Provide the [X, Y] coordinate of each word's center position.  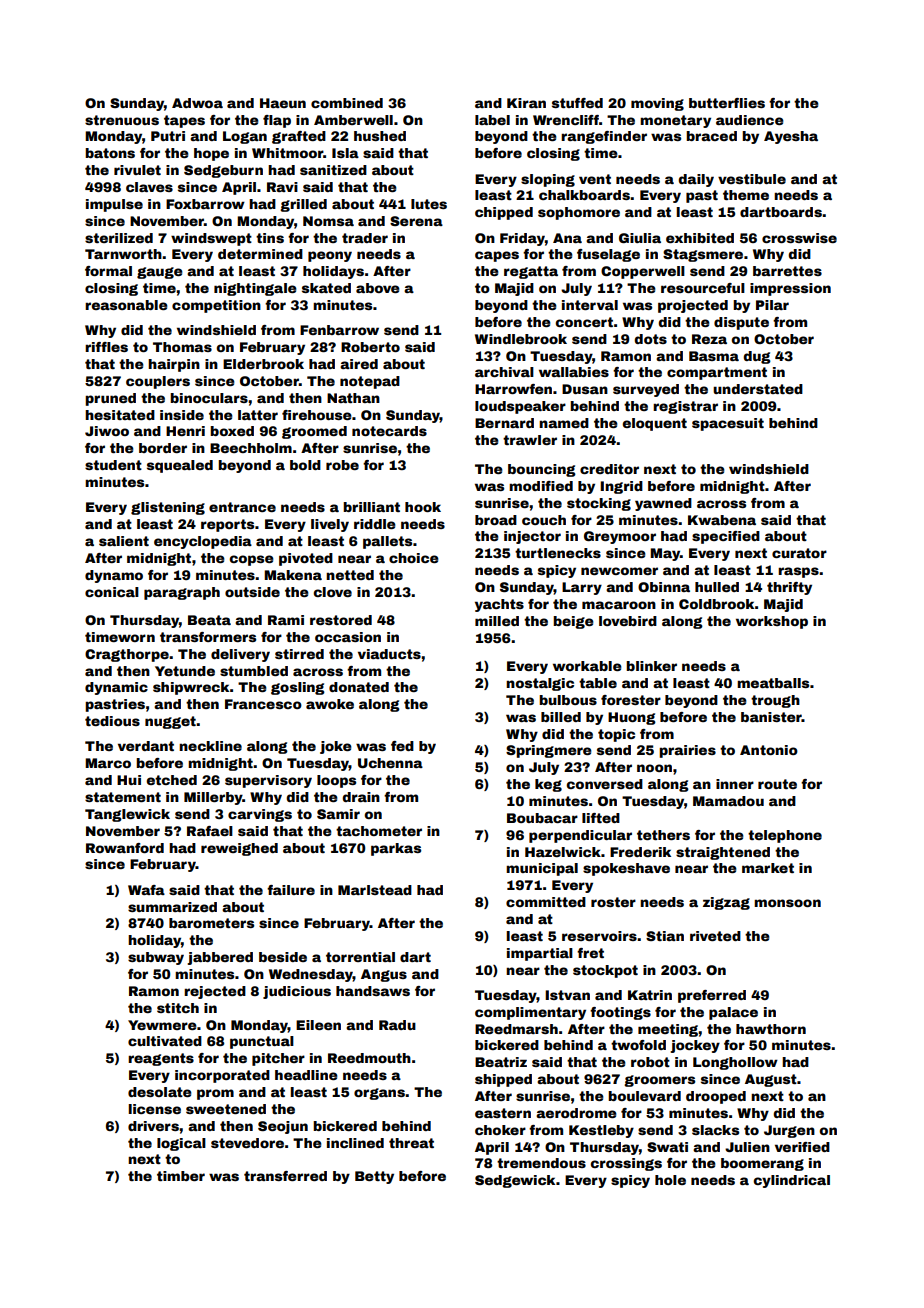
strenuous [122, 120]
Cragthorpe [127, 655]
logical [181, 1144]
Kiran [526, 103]
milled [497, 621]
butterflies [727, 103]
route [777, 784]
